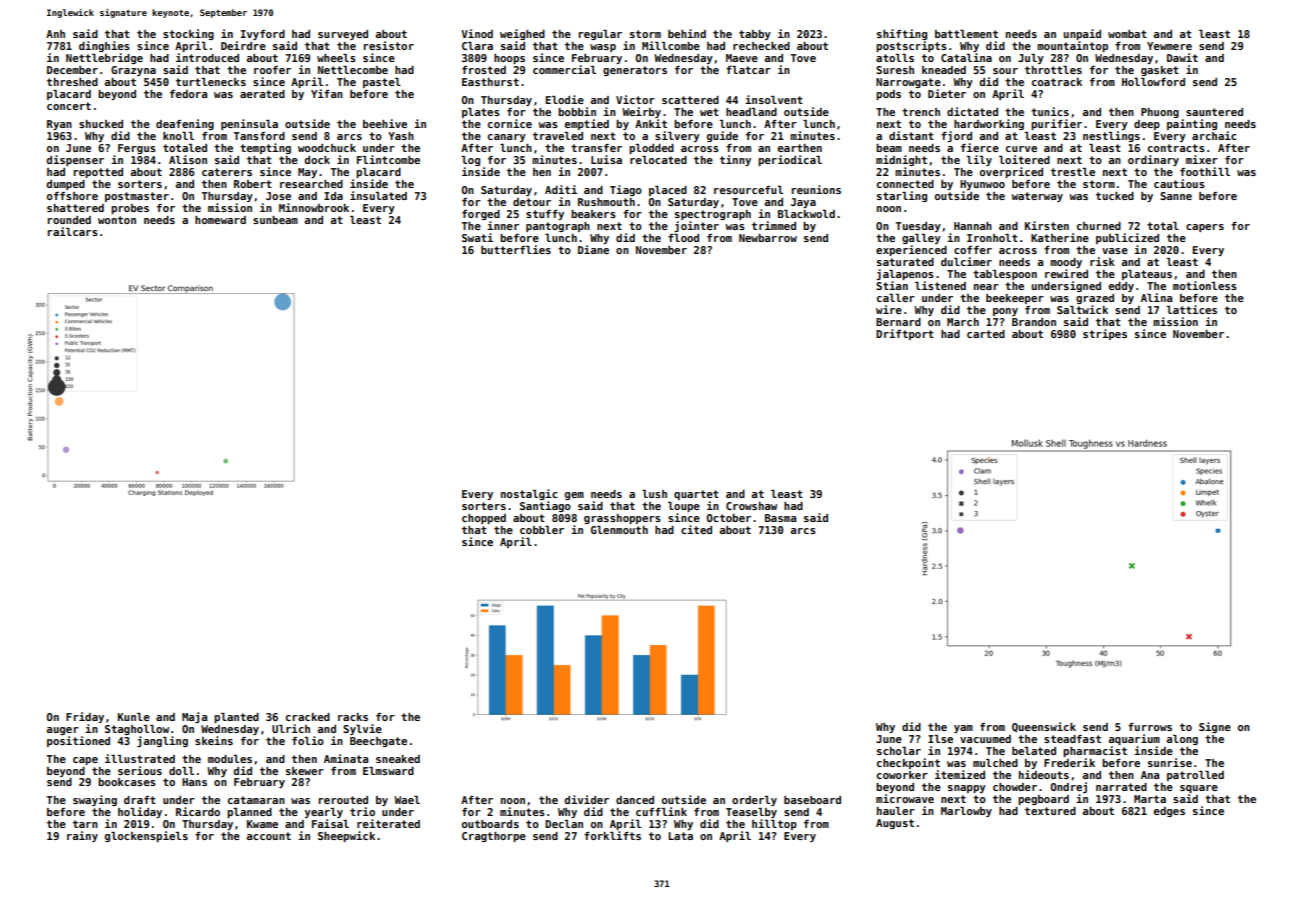  What do you see at coordinates (622, 519) in the document?
I see `grasshoppers` at bounding box center [622, 519].
